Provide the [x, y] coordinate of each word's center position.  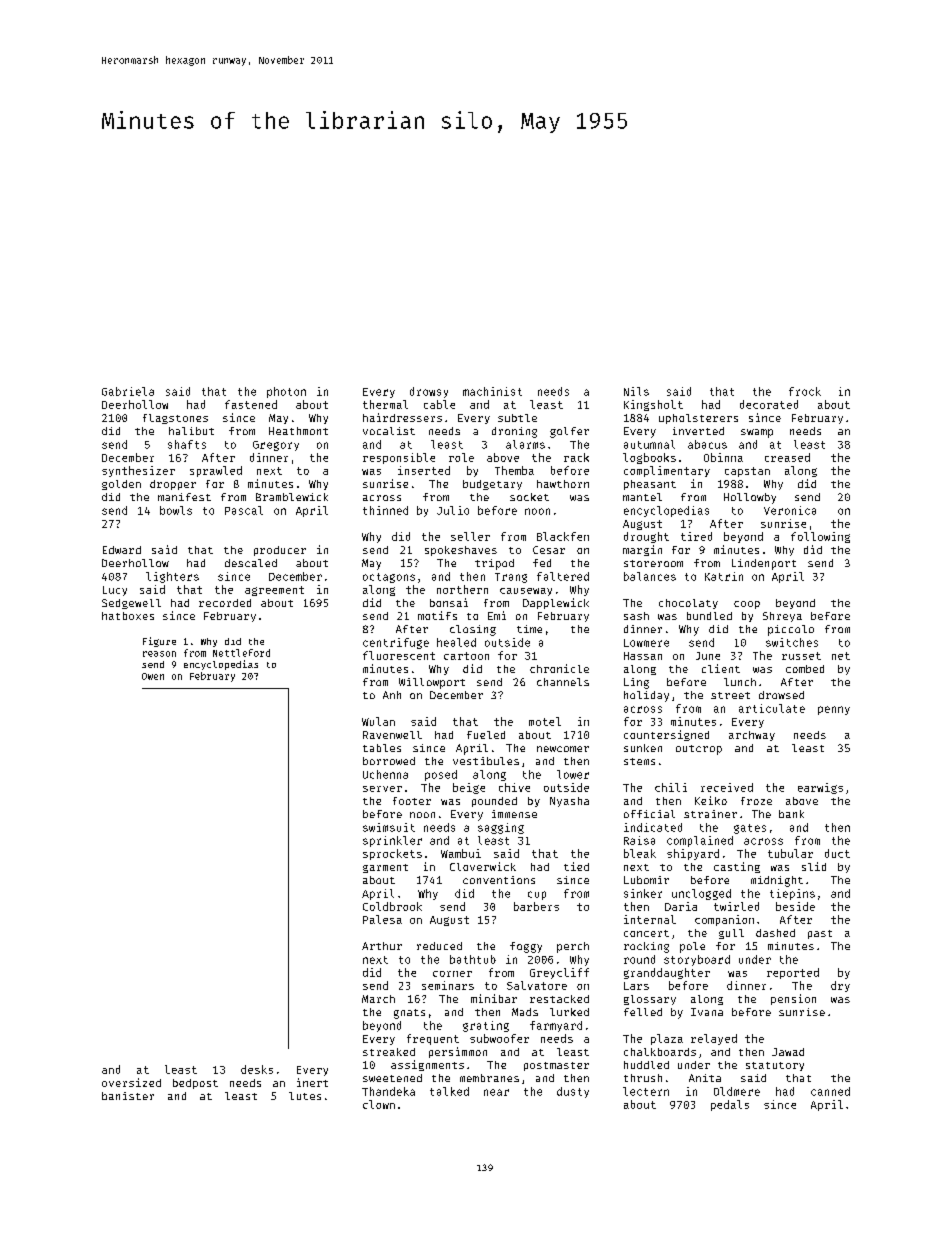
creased [787, 457]
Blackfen [563, 536]
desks [257, 1069]
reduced [439, 946]
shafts [187, 444]
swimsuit [389, 827]
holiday [646, 696]
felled [643, 1012]
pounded [494, 802]
